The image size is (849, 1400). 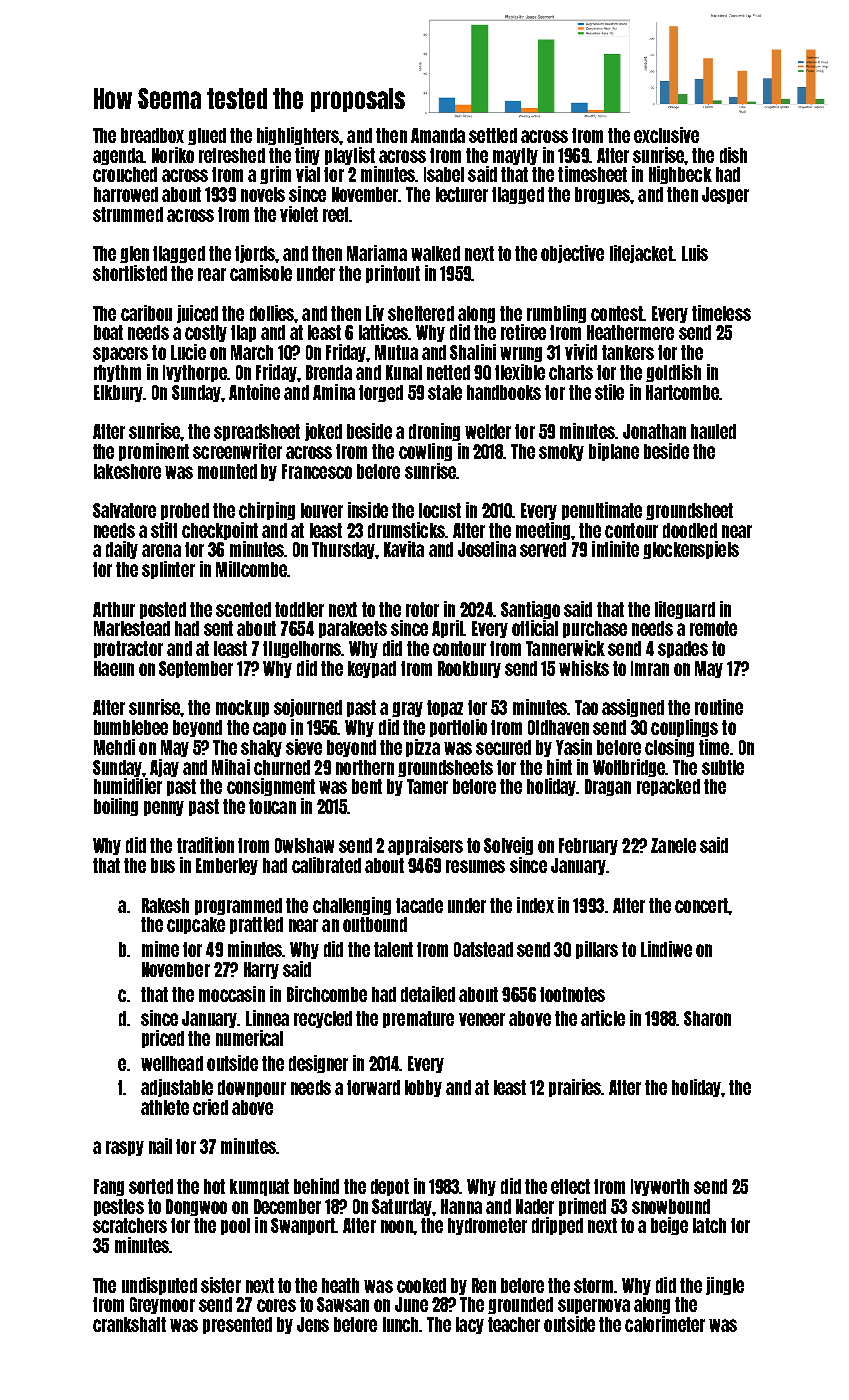 What do you see at coordinates (523, 332) in the screenshot?
I see `retiree` at bounding box center [523, 332].
